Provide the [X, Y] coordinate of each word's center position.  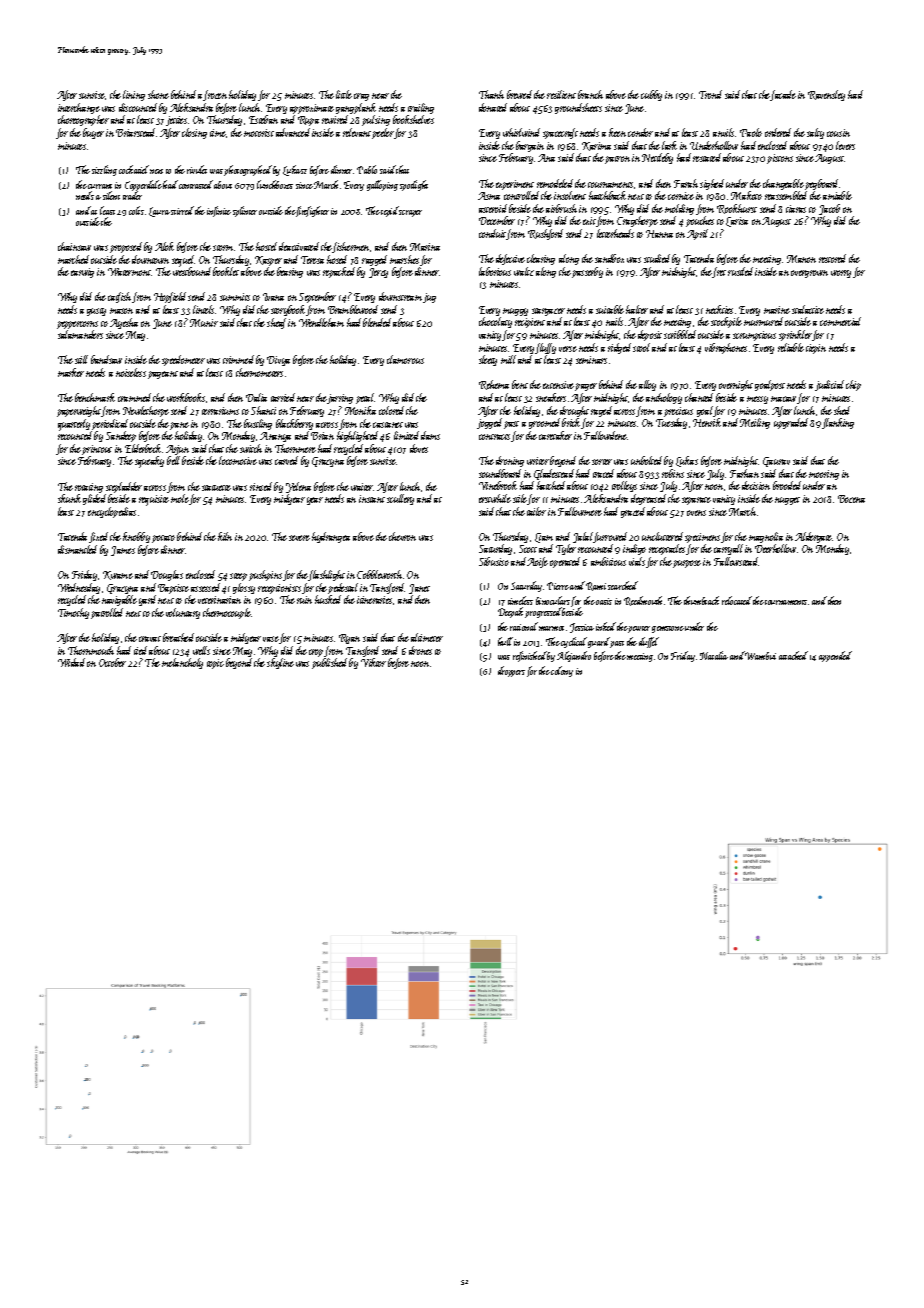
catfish [120, 297]
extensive [558, 385]
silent [111, 195]
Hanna [659, 234]
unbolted [646, 460]
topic [215, 664]
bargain [530, 146]
